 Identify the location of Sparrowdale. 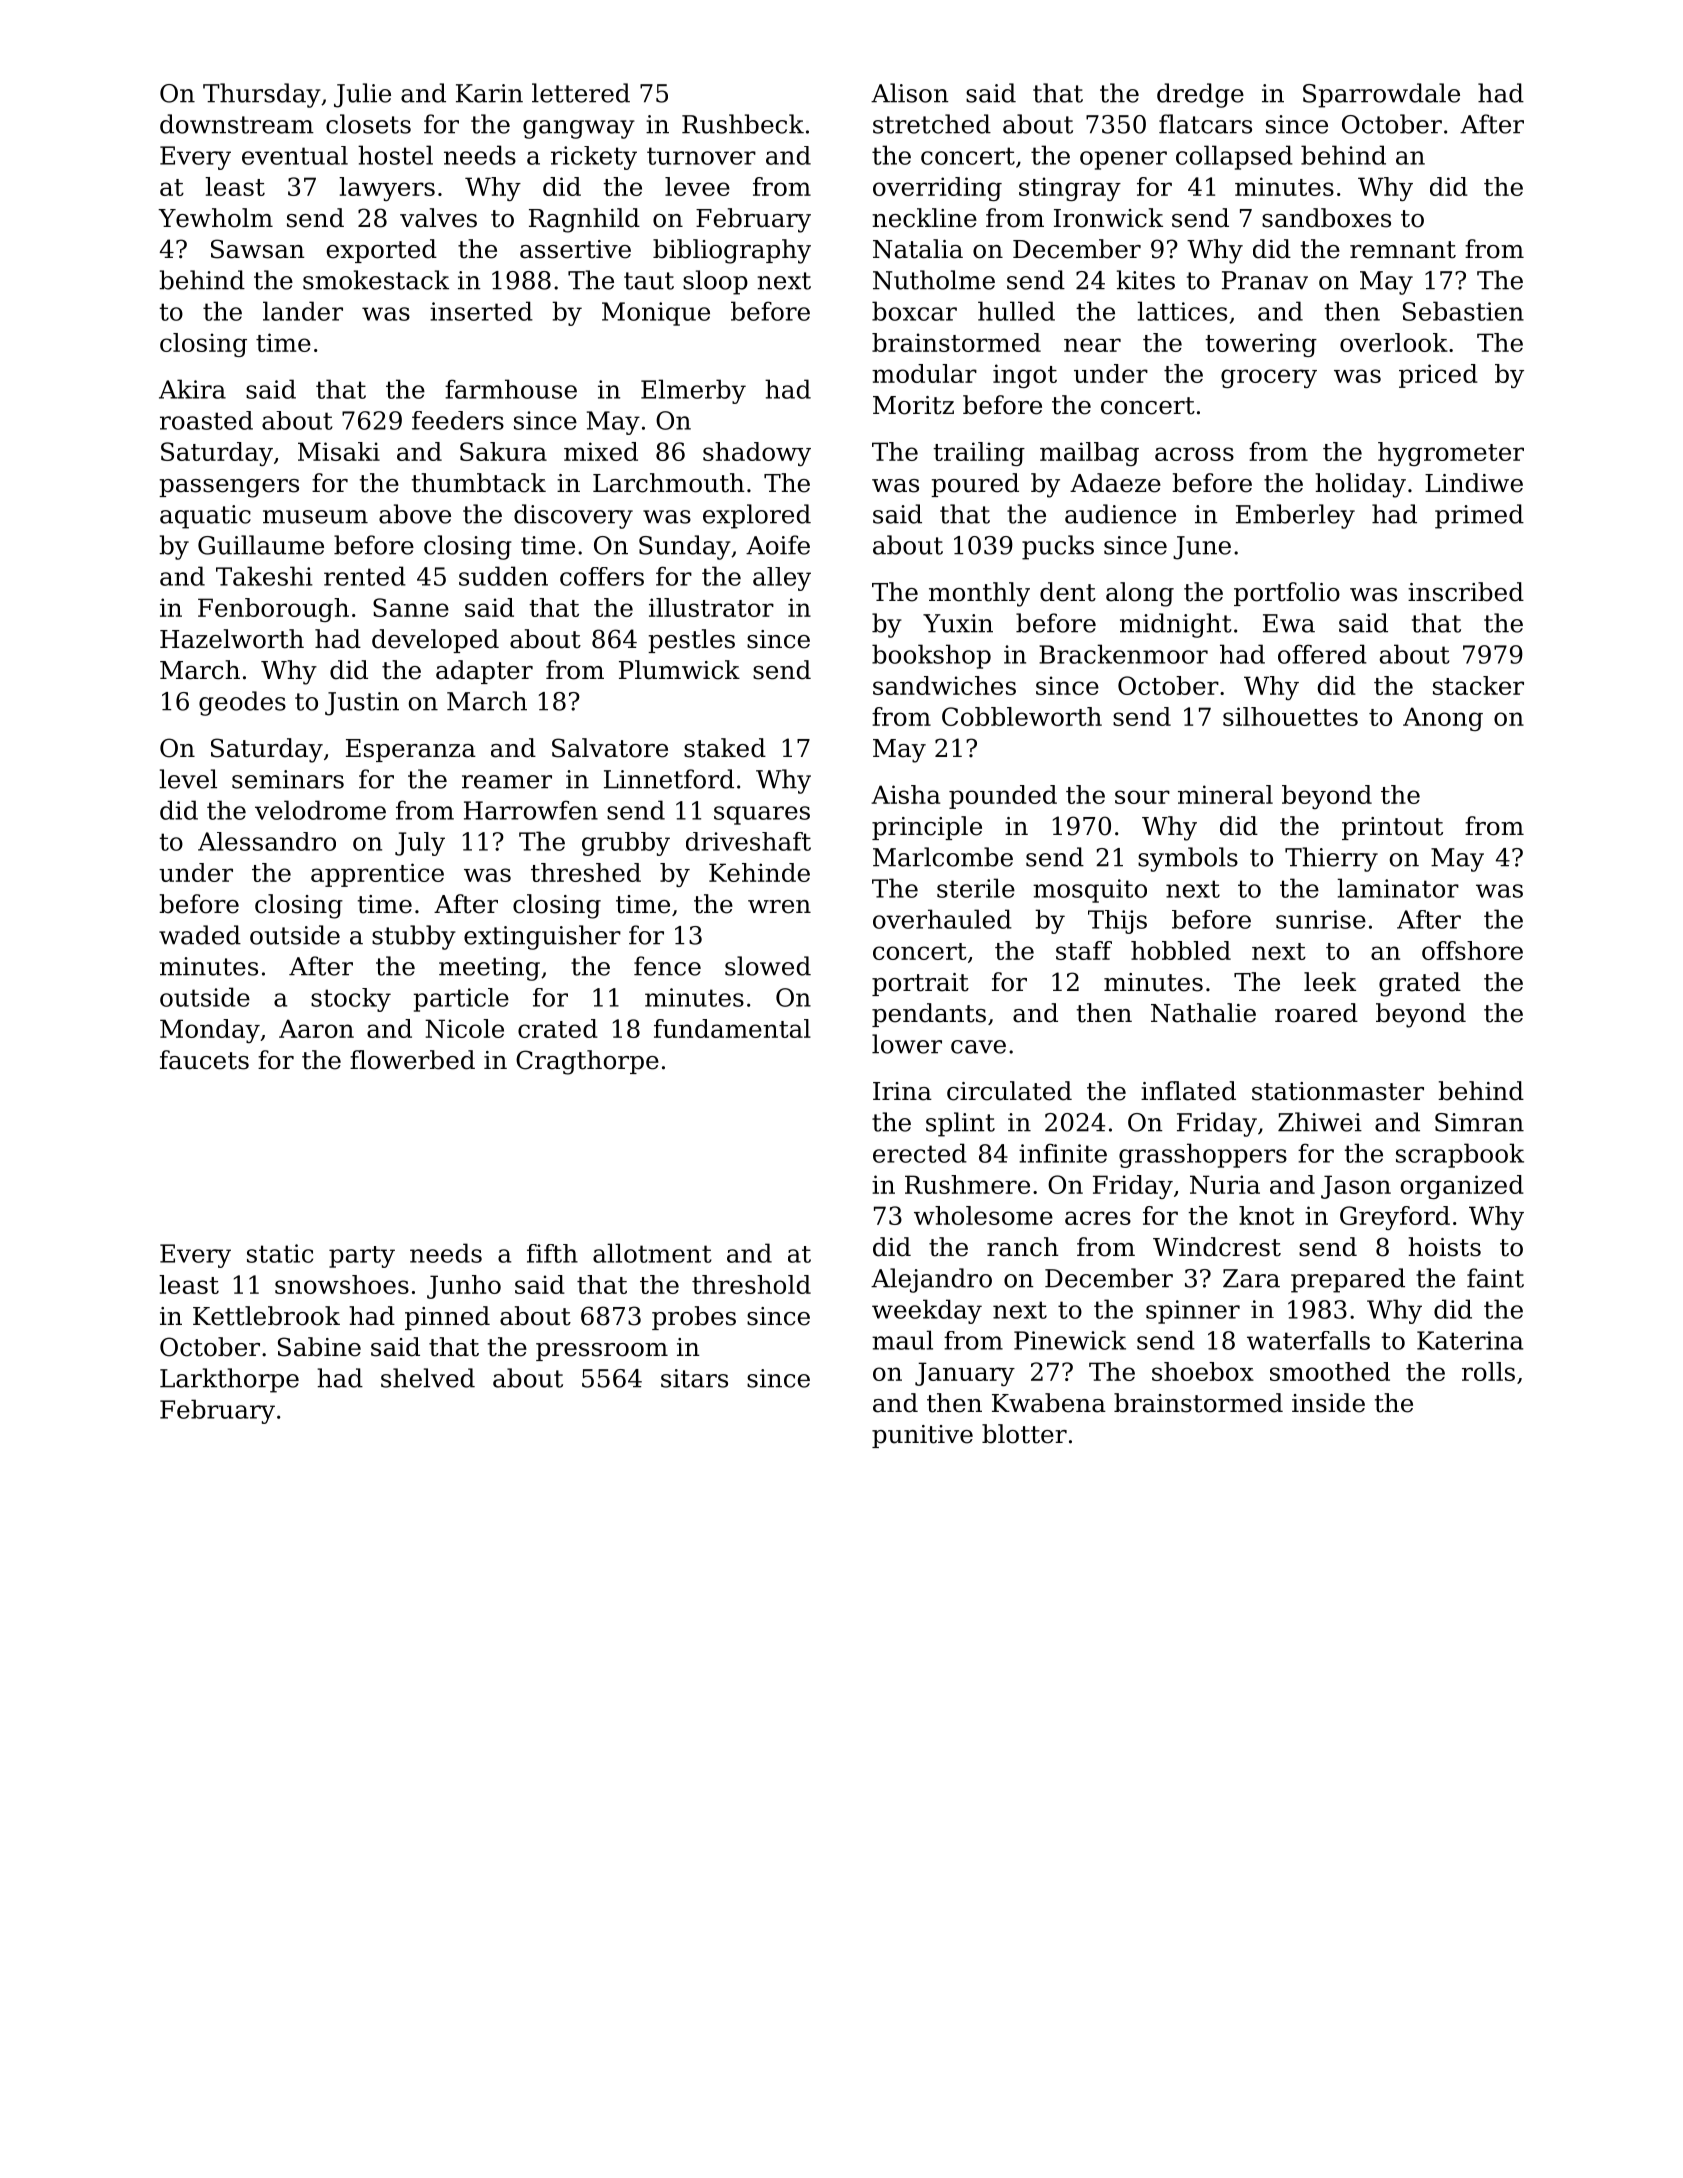
(1381, 95).
